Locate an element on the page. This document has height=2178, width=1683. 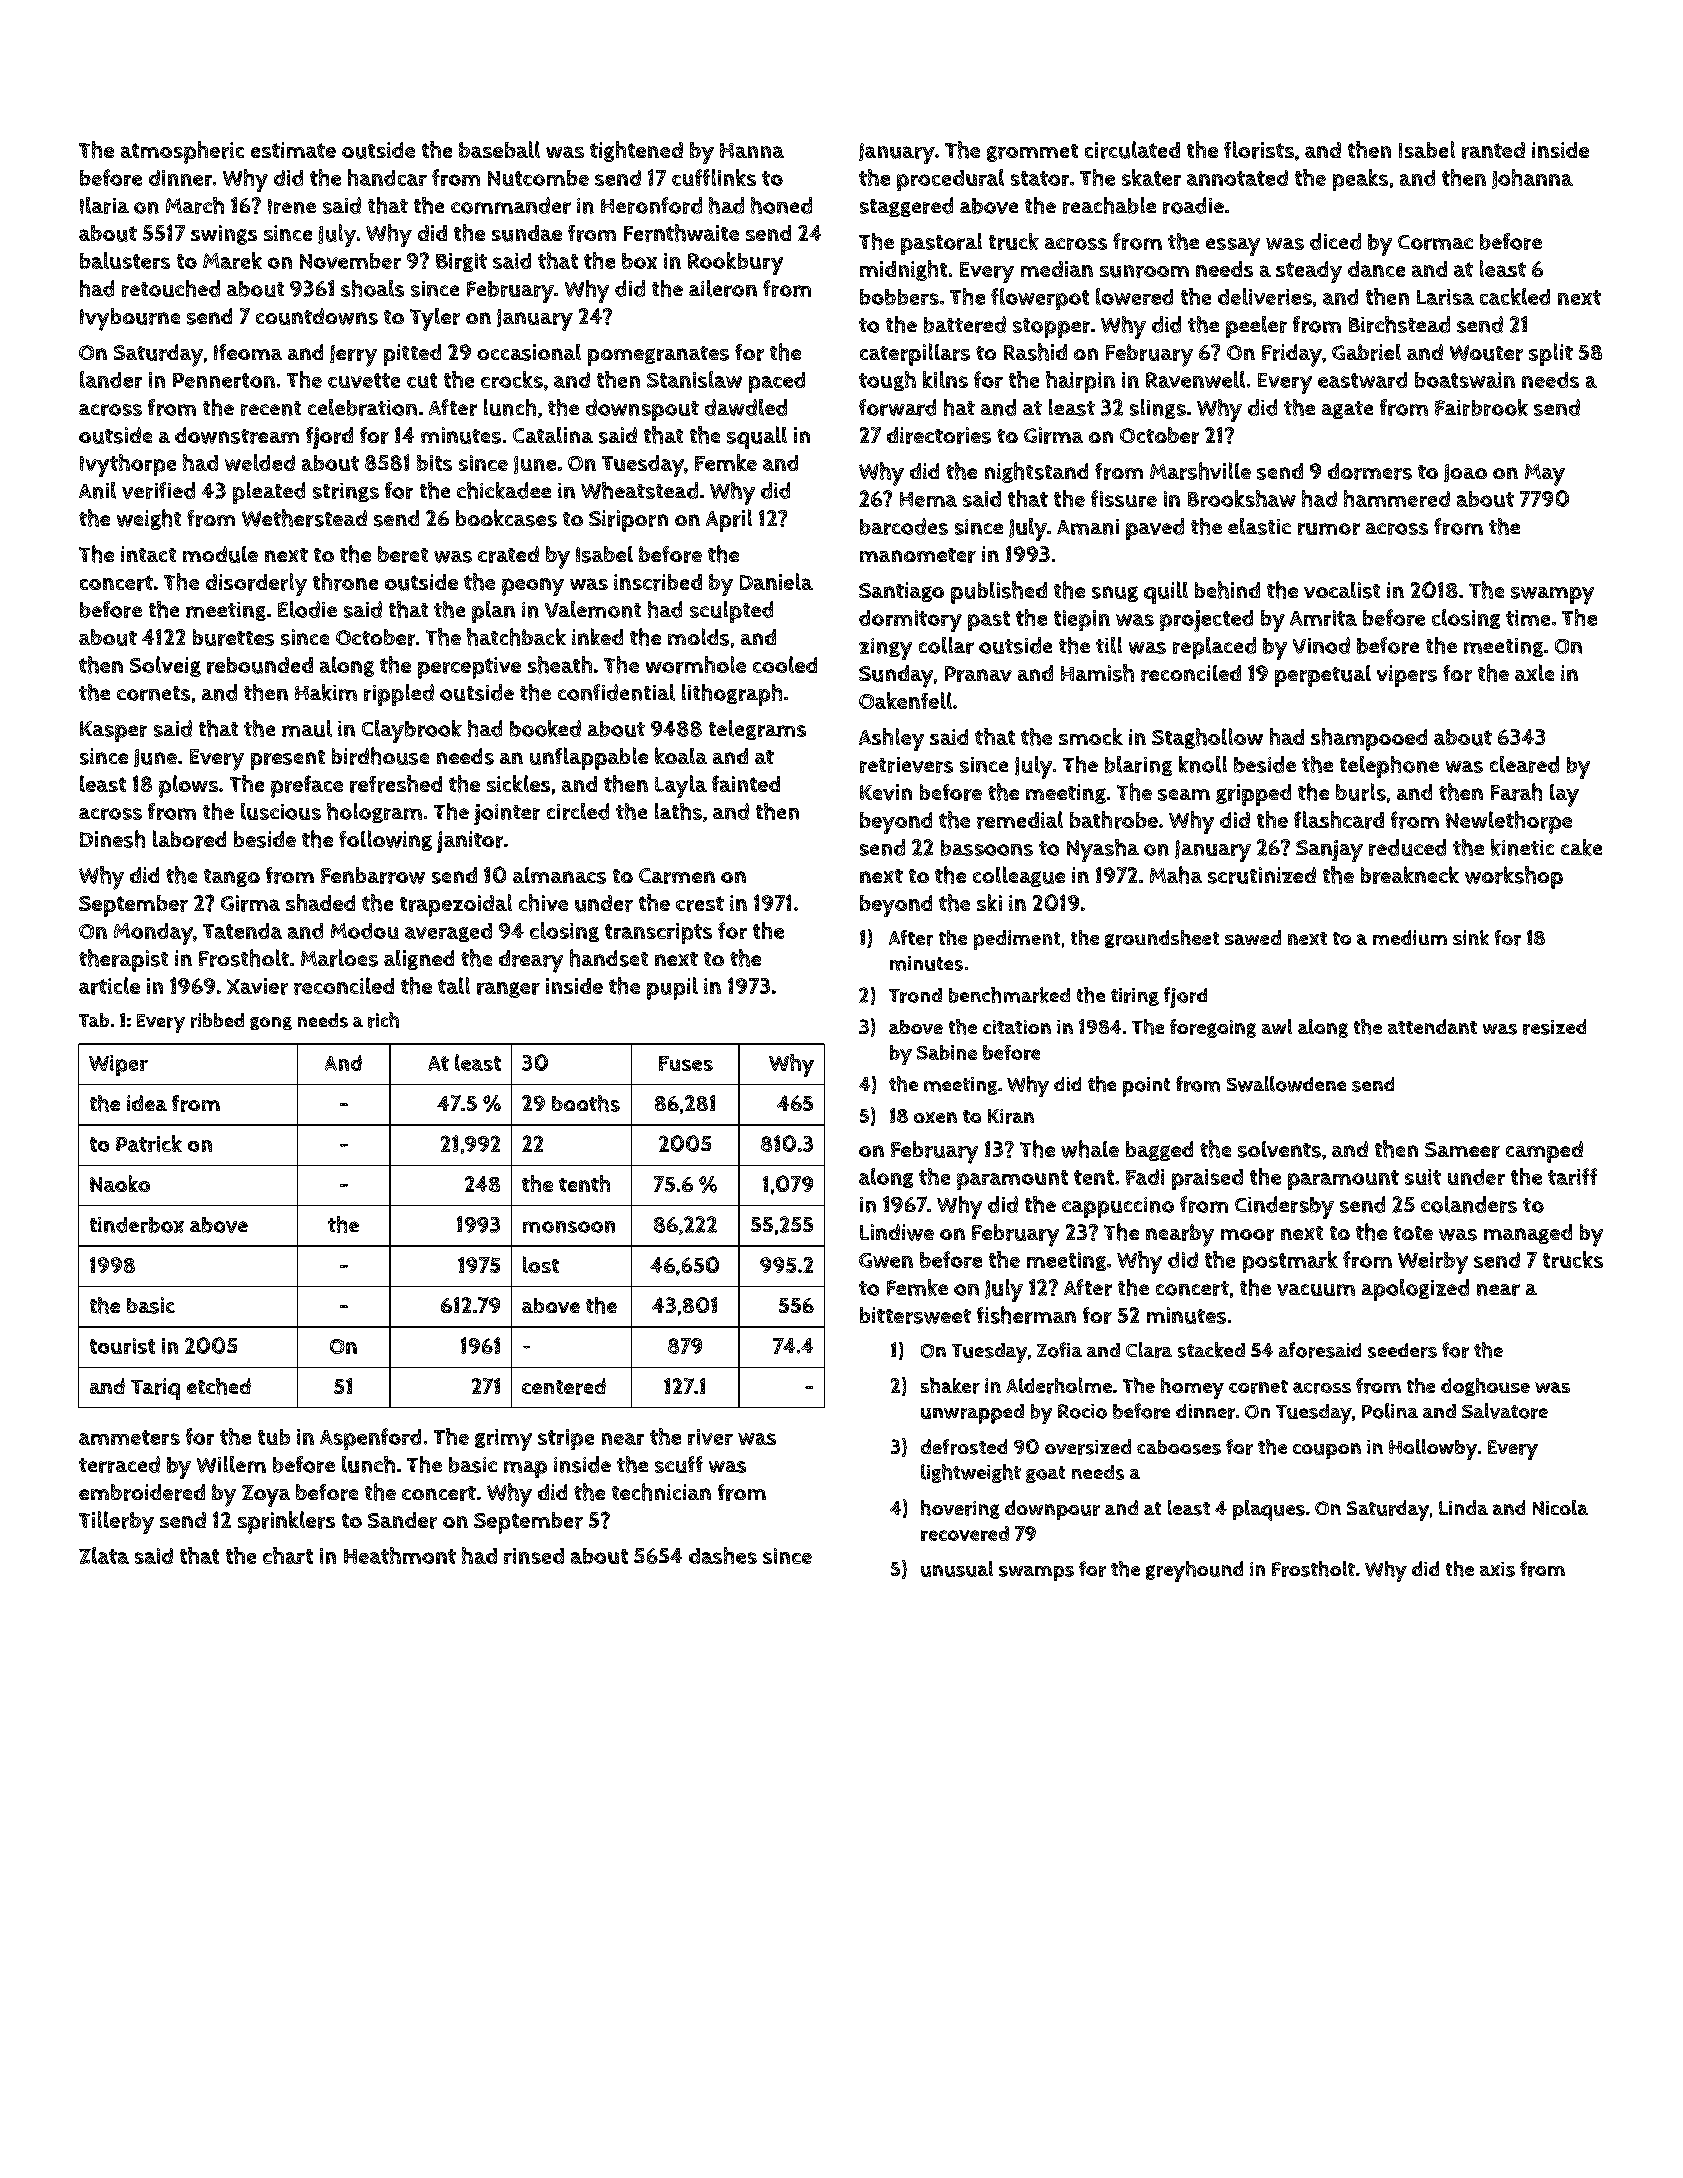
paced is located at coordinates (777, 382).
